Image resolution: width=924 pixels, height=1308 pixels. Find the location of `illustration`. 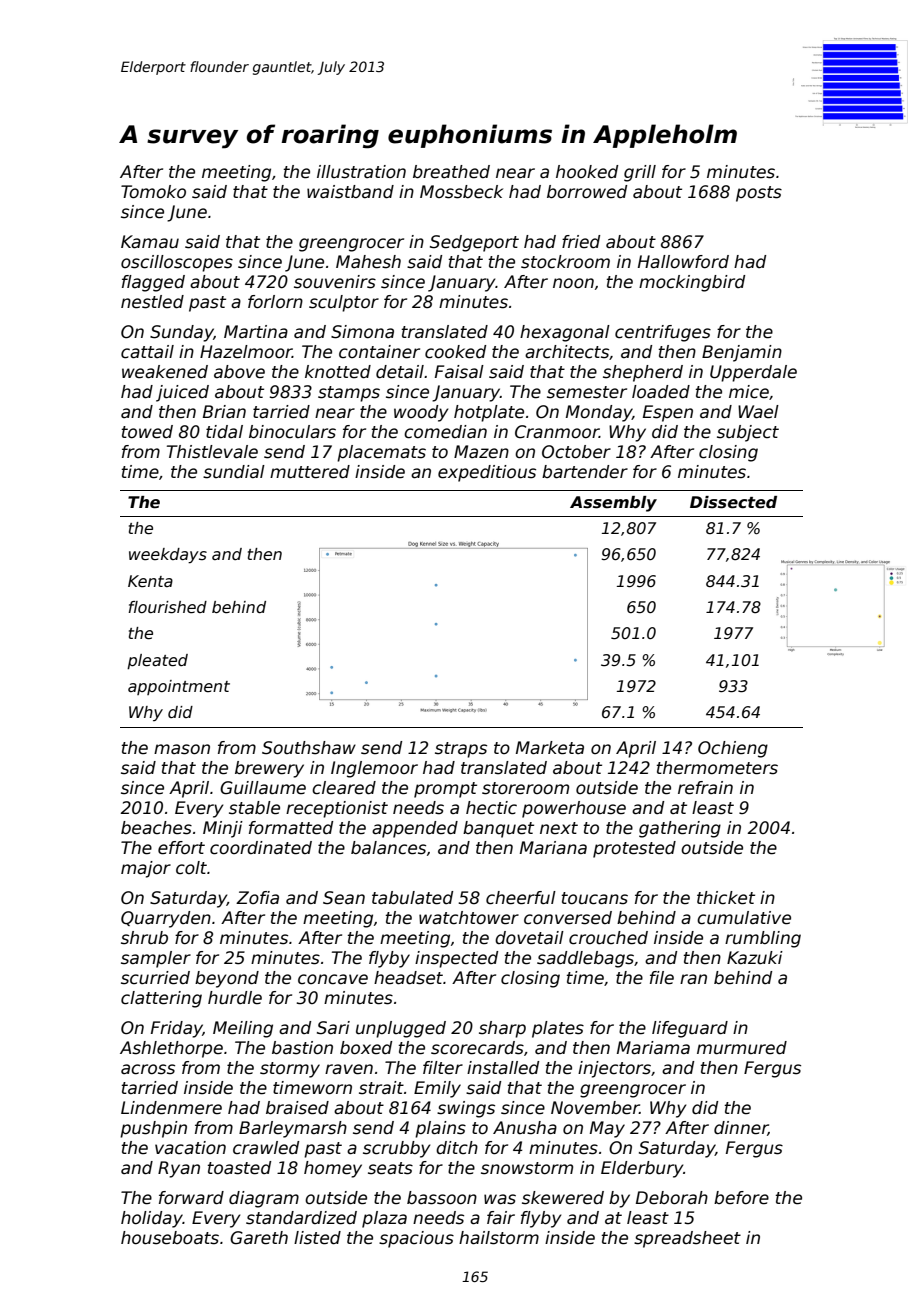

illustration is located at coordinates (361, 172).
